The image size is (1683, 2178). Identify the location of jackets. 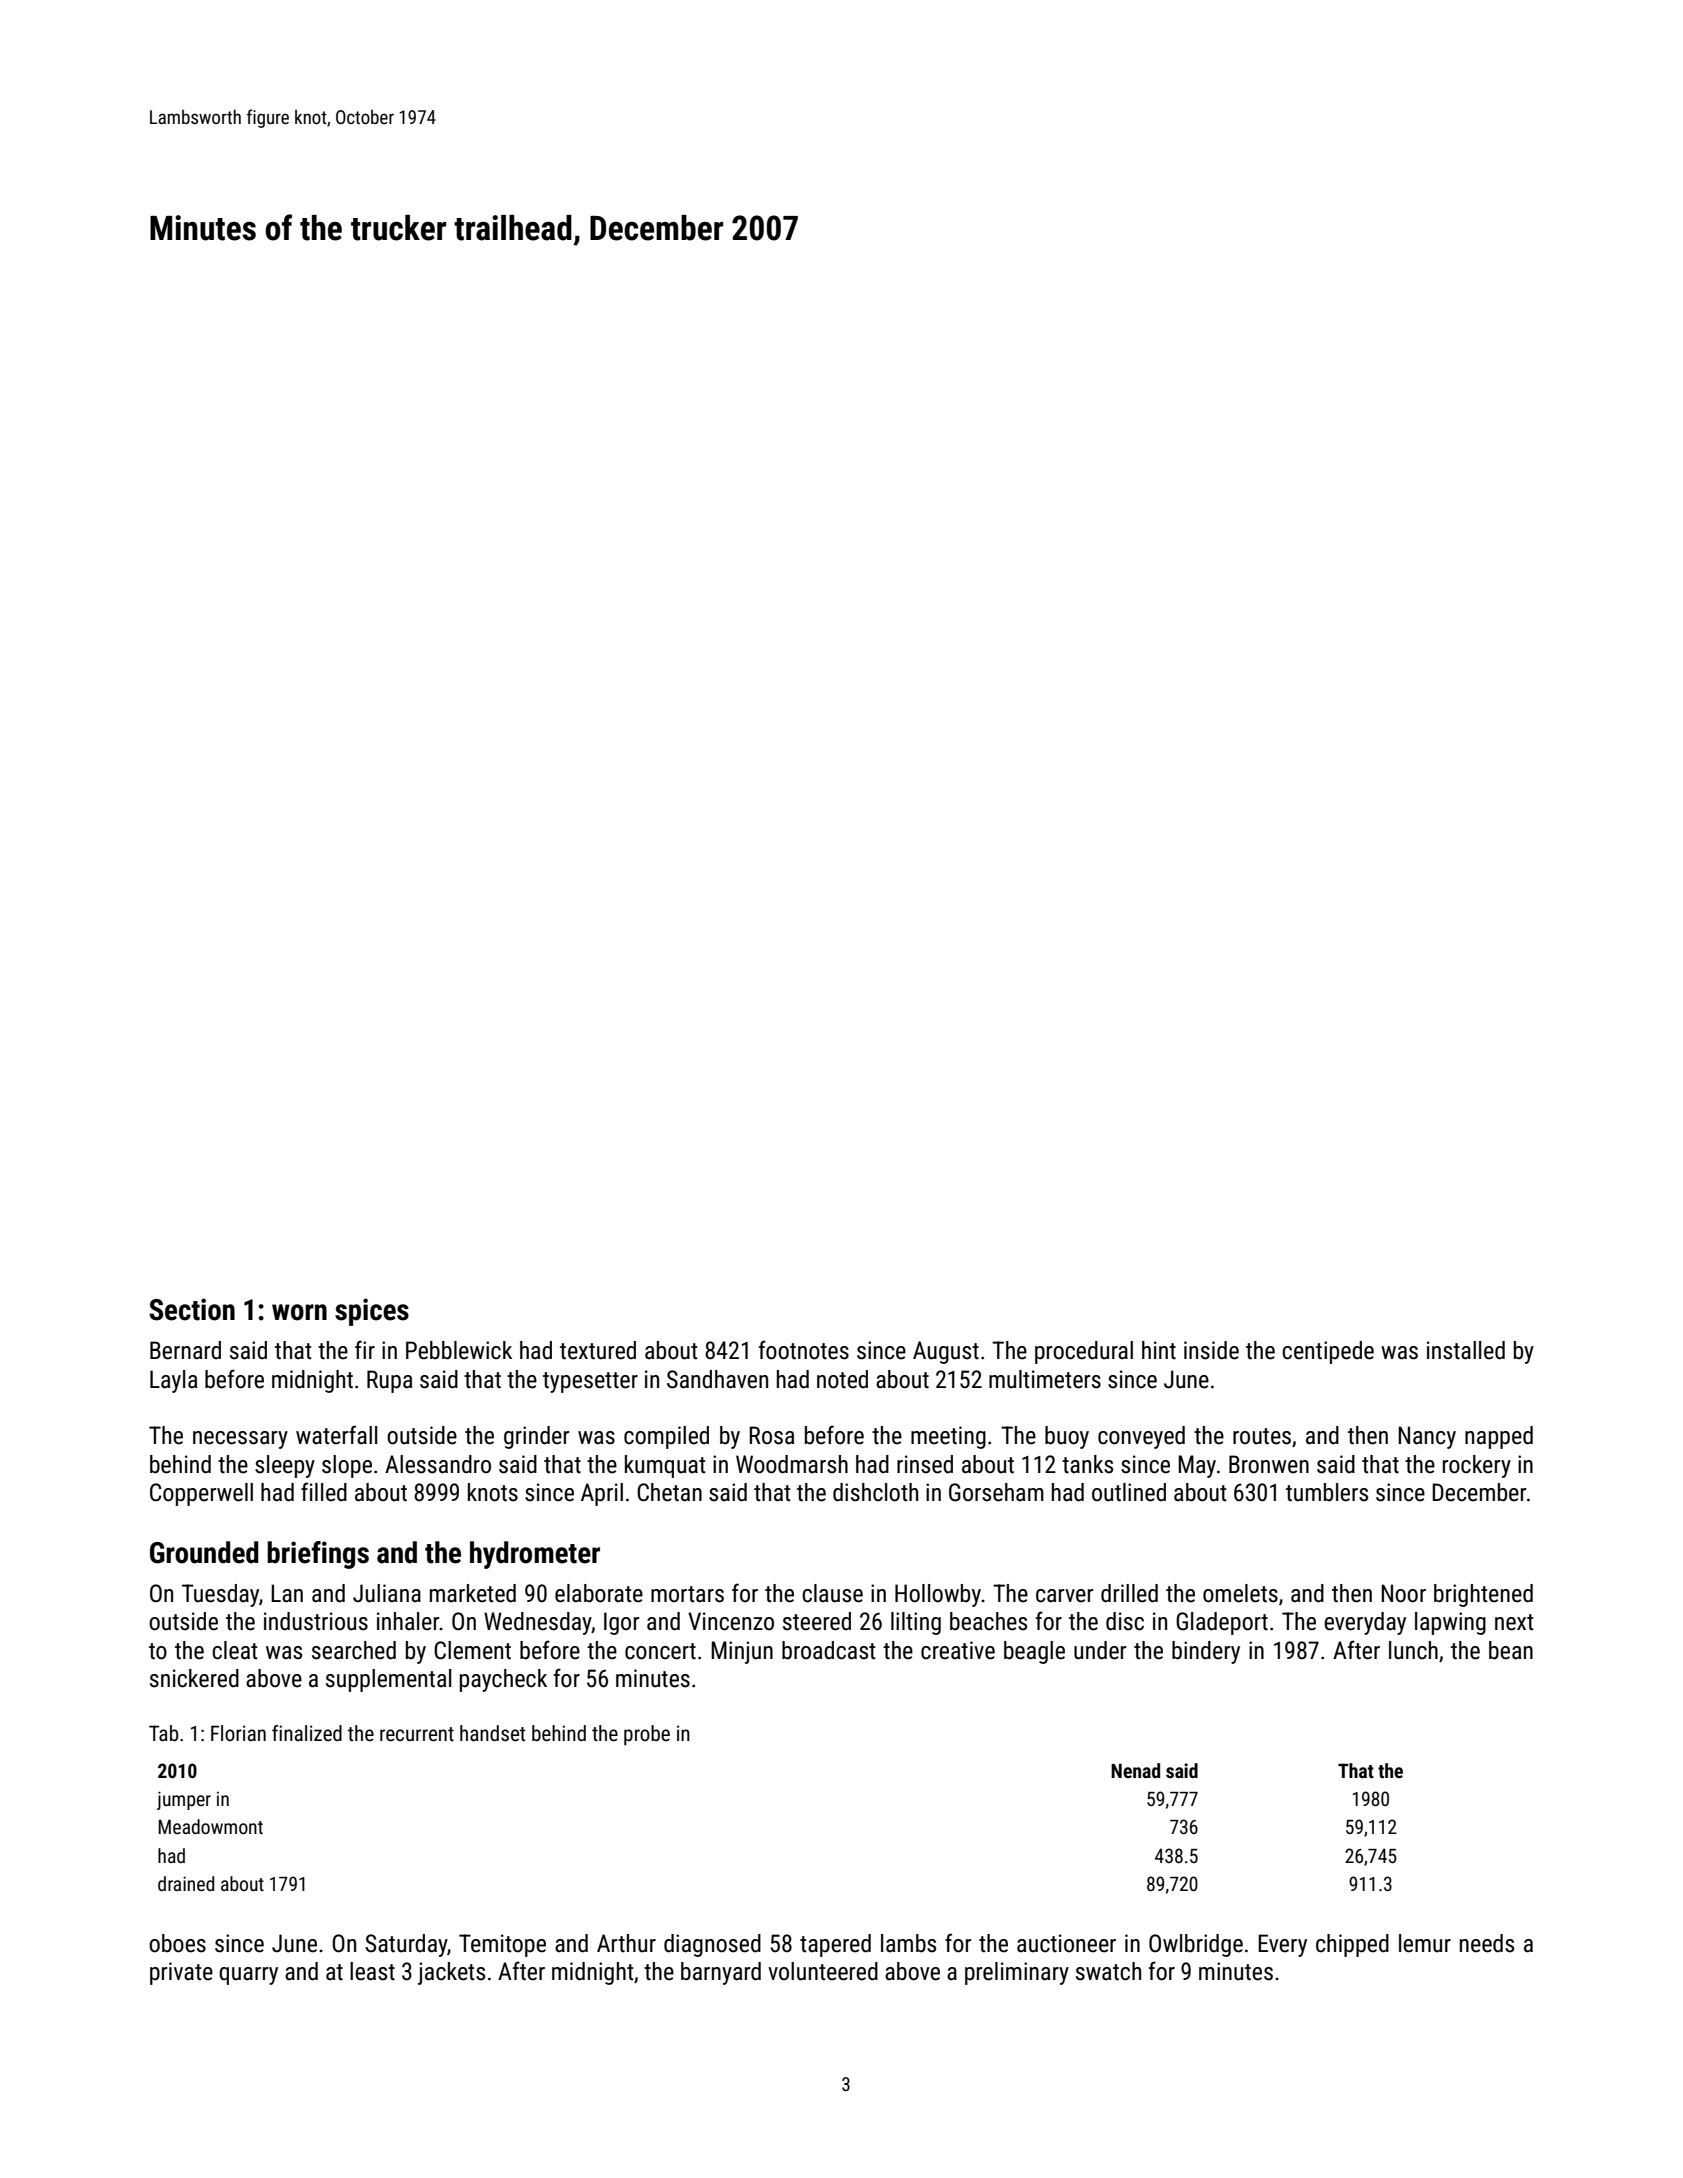
(451, 1973).
